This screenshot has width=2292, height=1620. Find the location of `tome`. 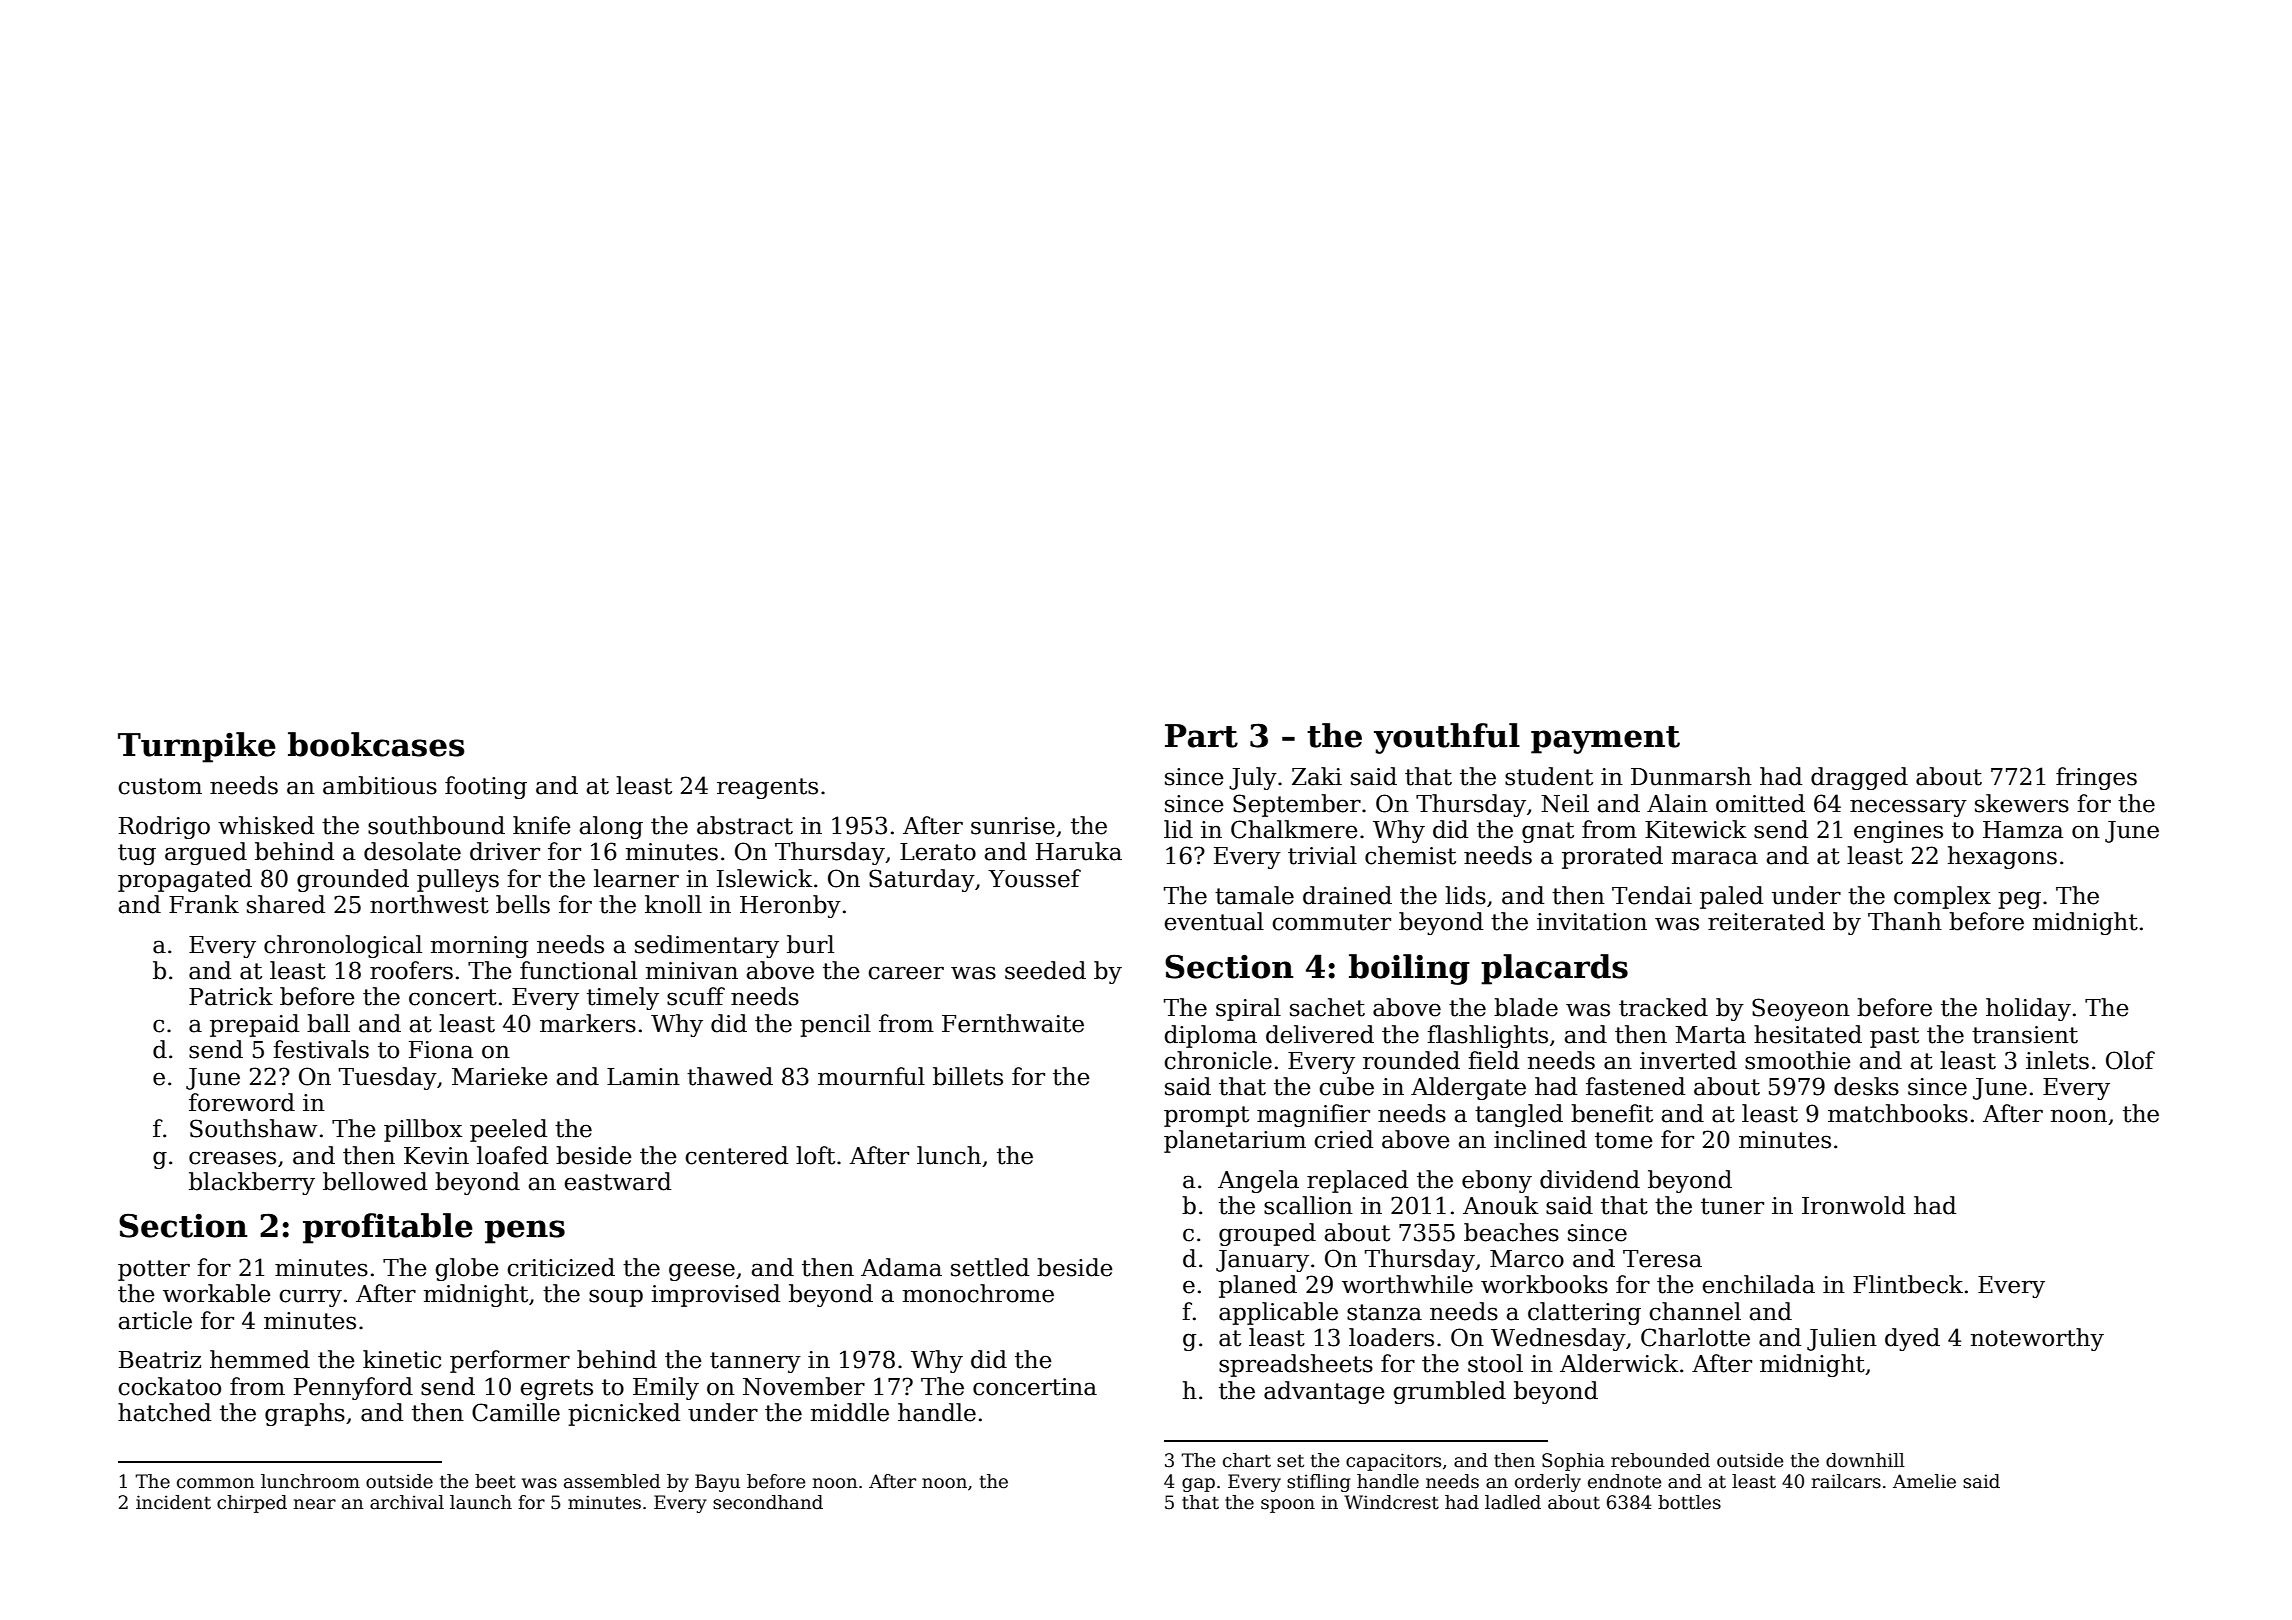

tome is located at coordinates (1624, 1140).
